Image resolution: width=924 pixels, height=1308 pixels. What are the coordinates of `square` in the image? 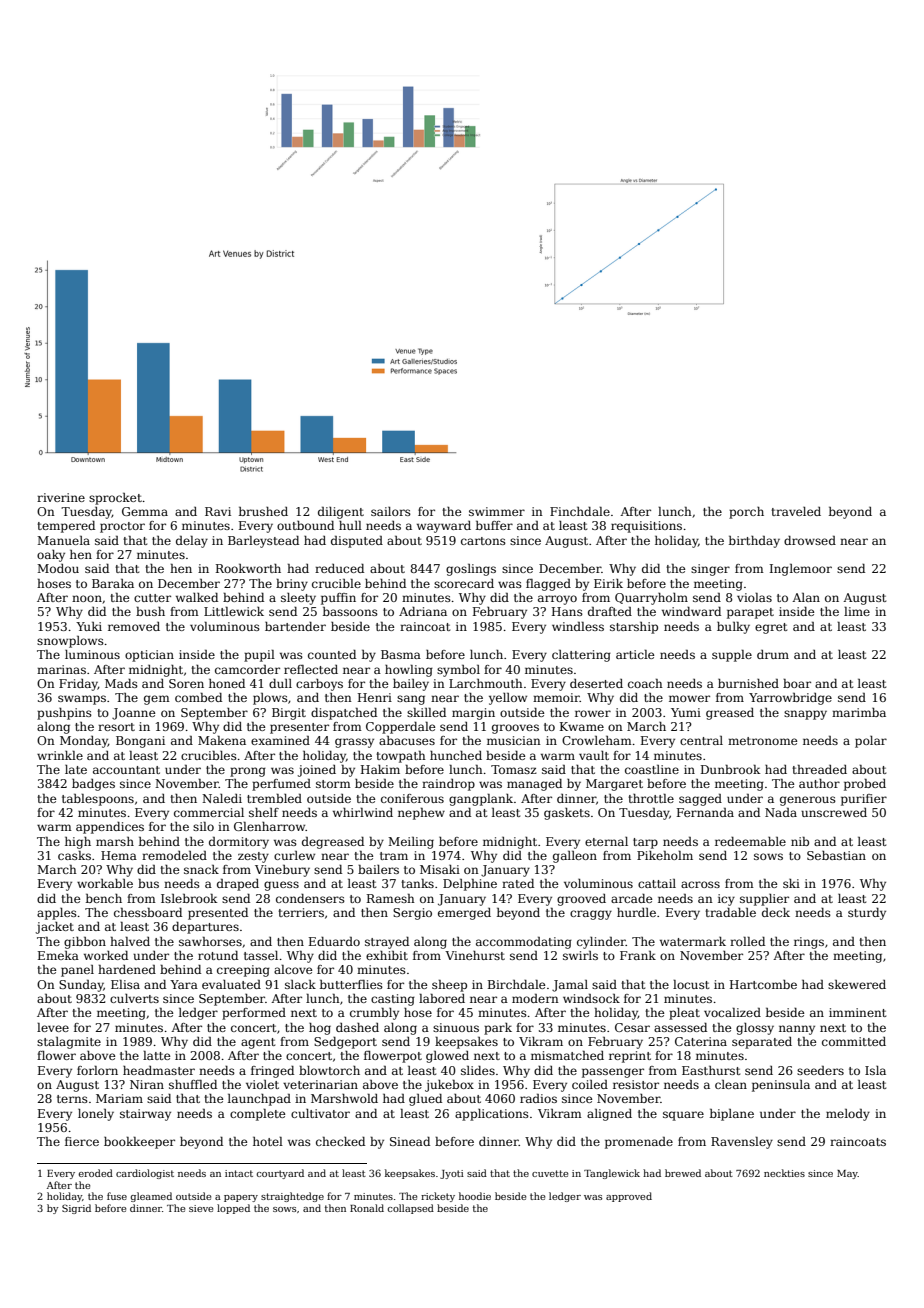 It's located at (683, 1116).
